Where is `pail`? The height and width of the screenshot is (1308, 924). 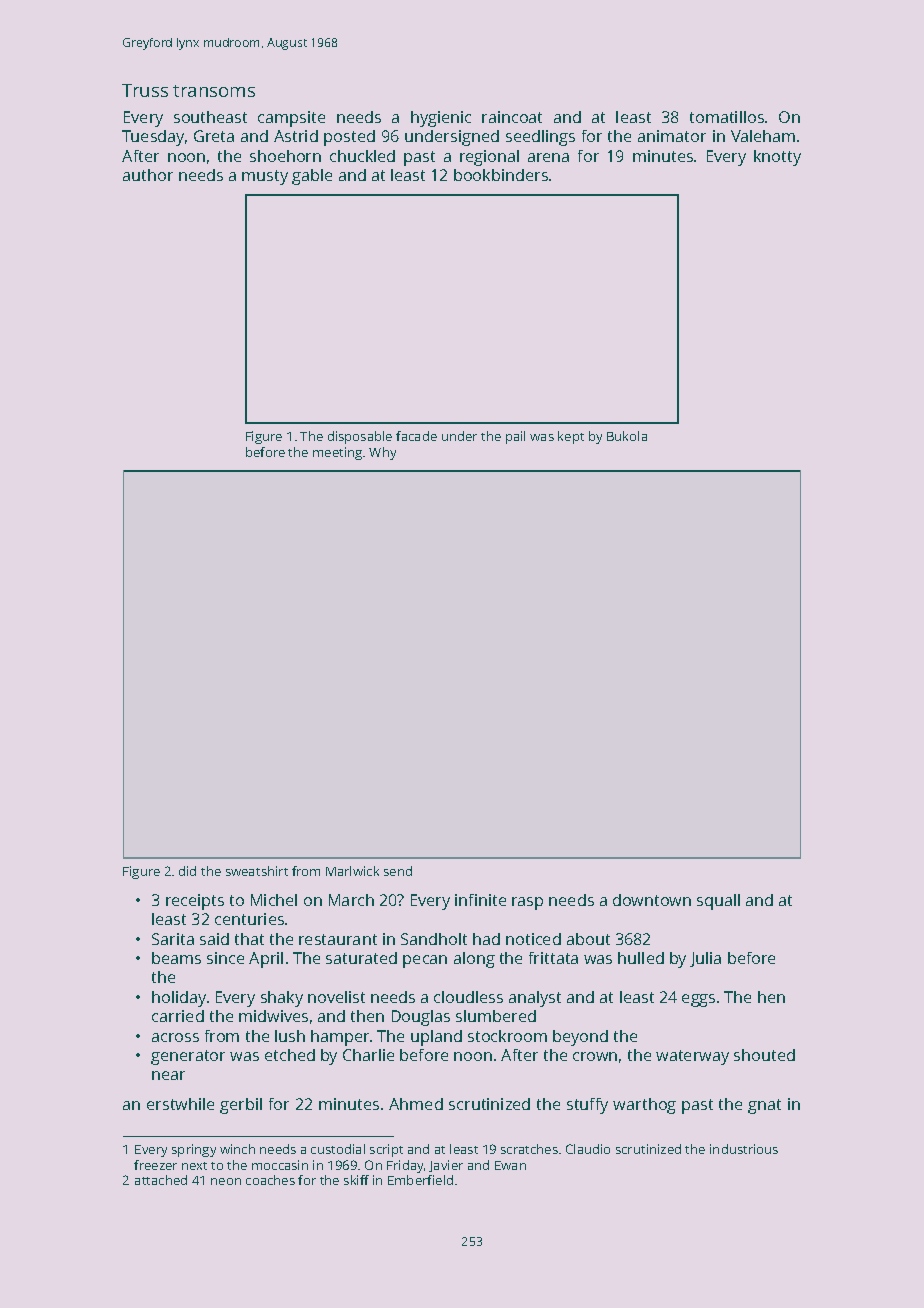 pail is located at coordinates (515, 437).
